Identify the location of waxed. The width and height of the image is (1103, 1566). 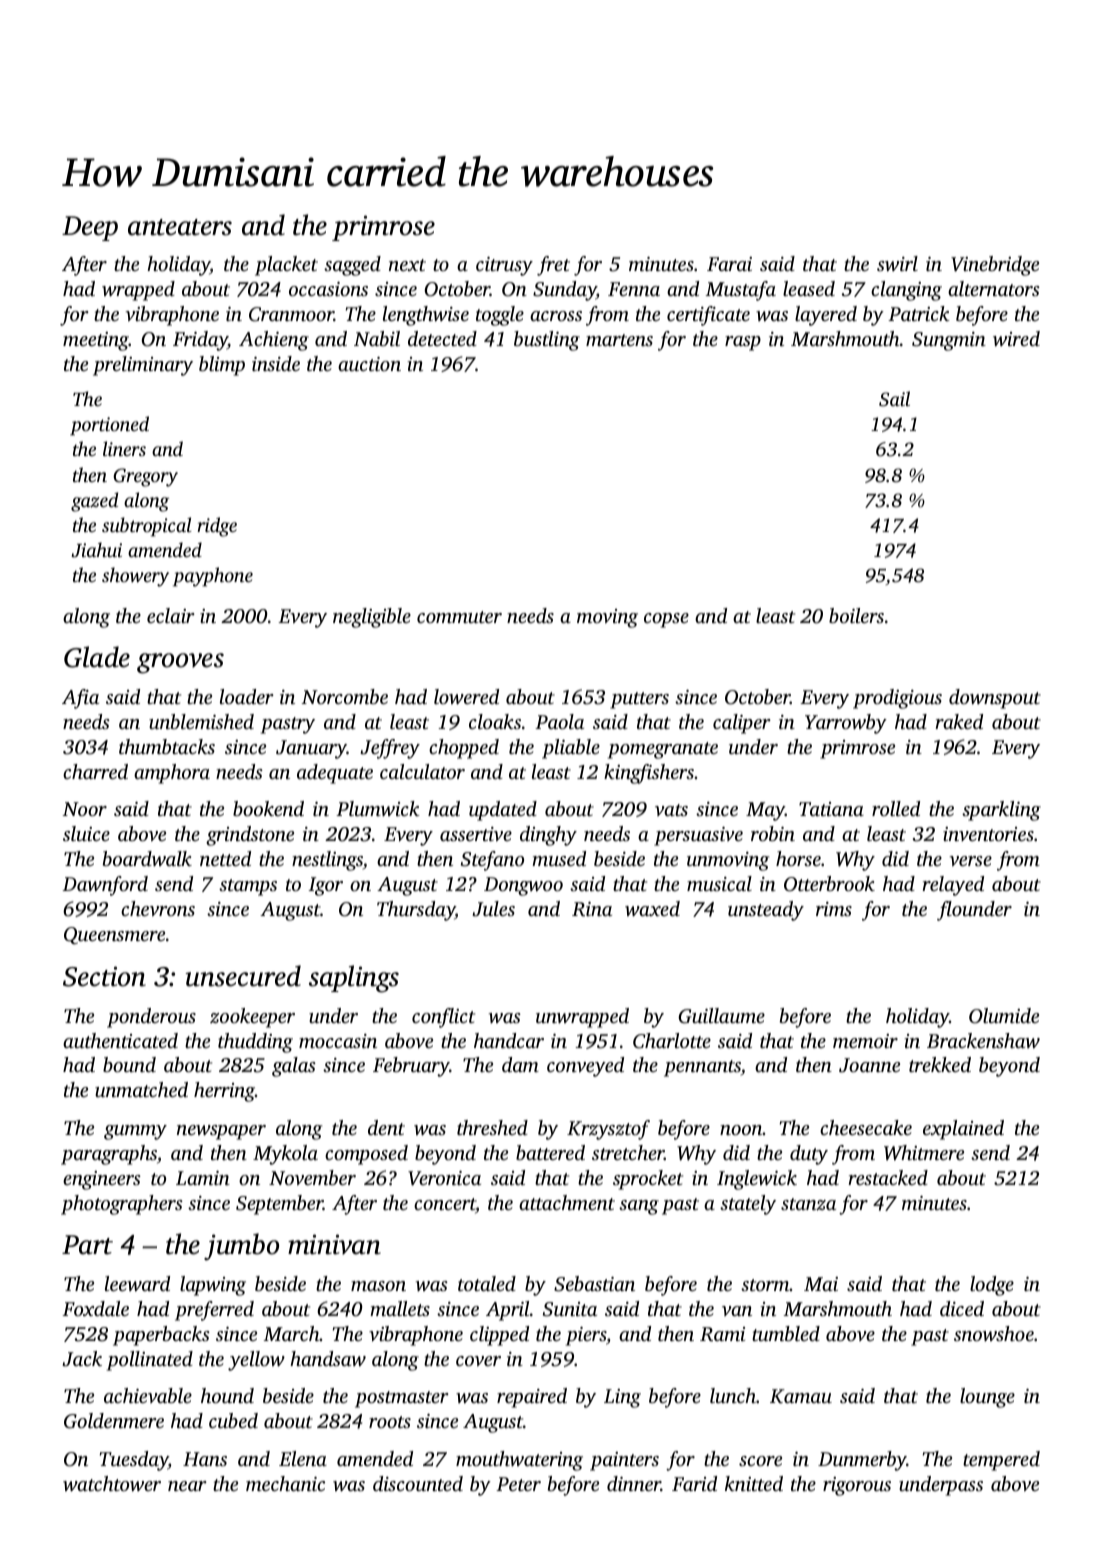
(652, 908).
